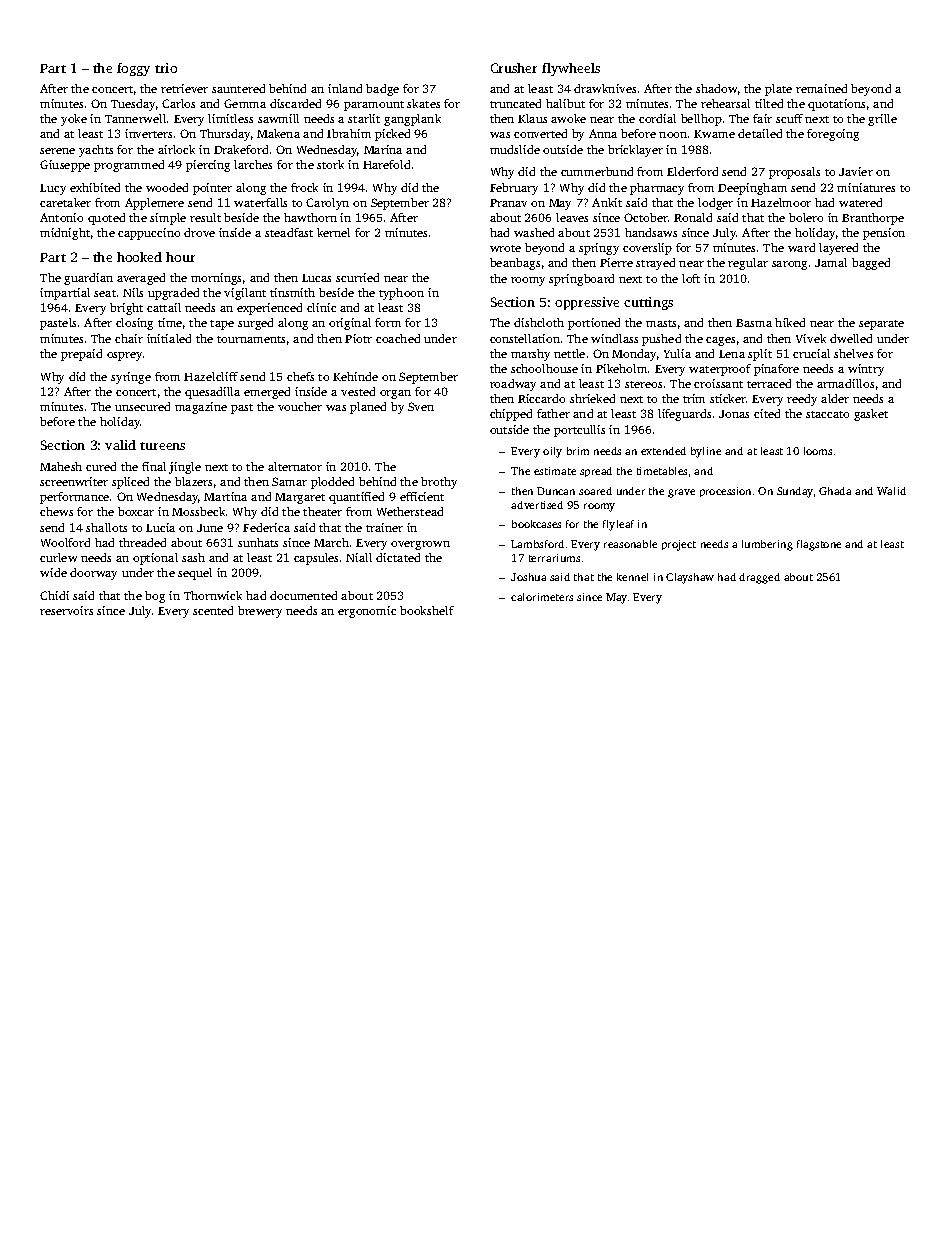  Describe the element at coordinates (238, 88) in the screenshot. I see `sauntered` at that location.
